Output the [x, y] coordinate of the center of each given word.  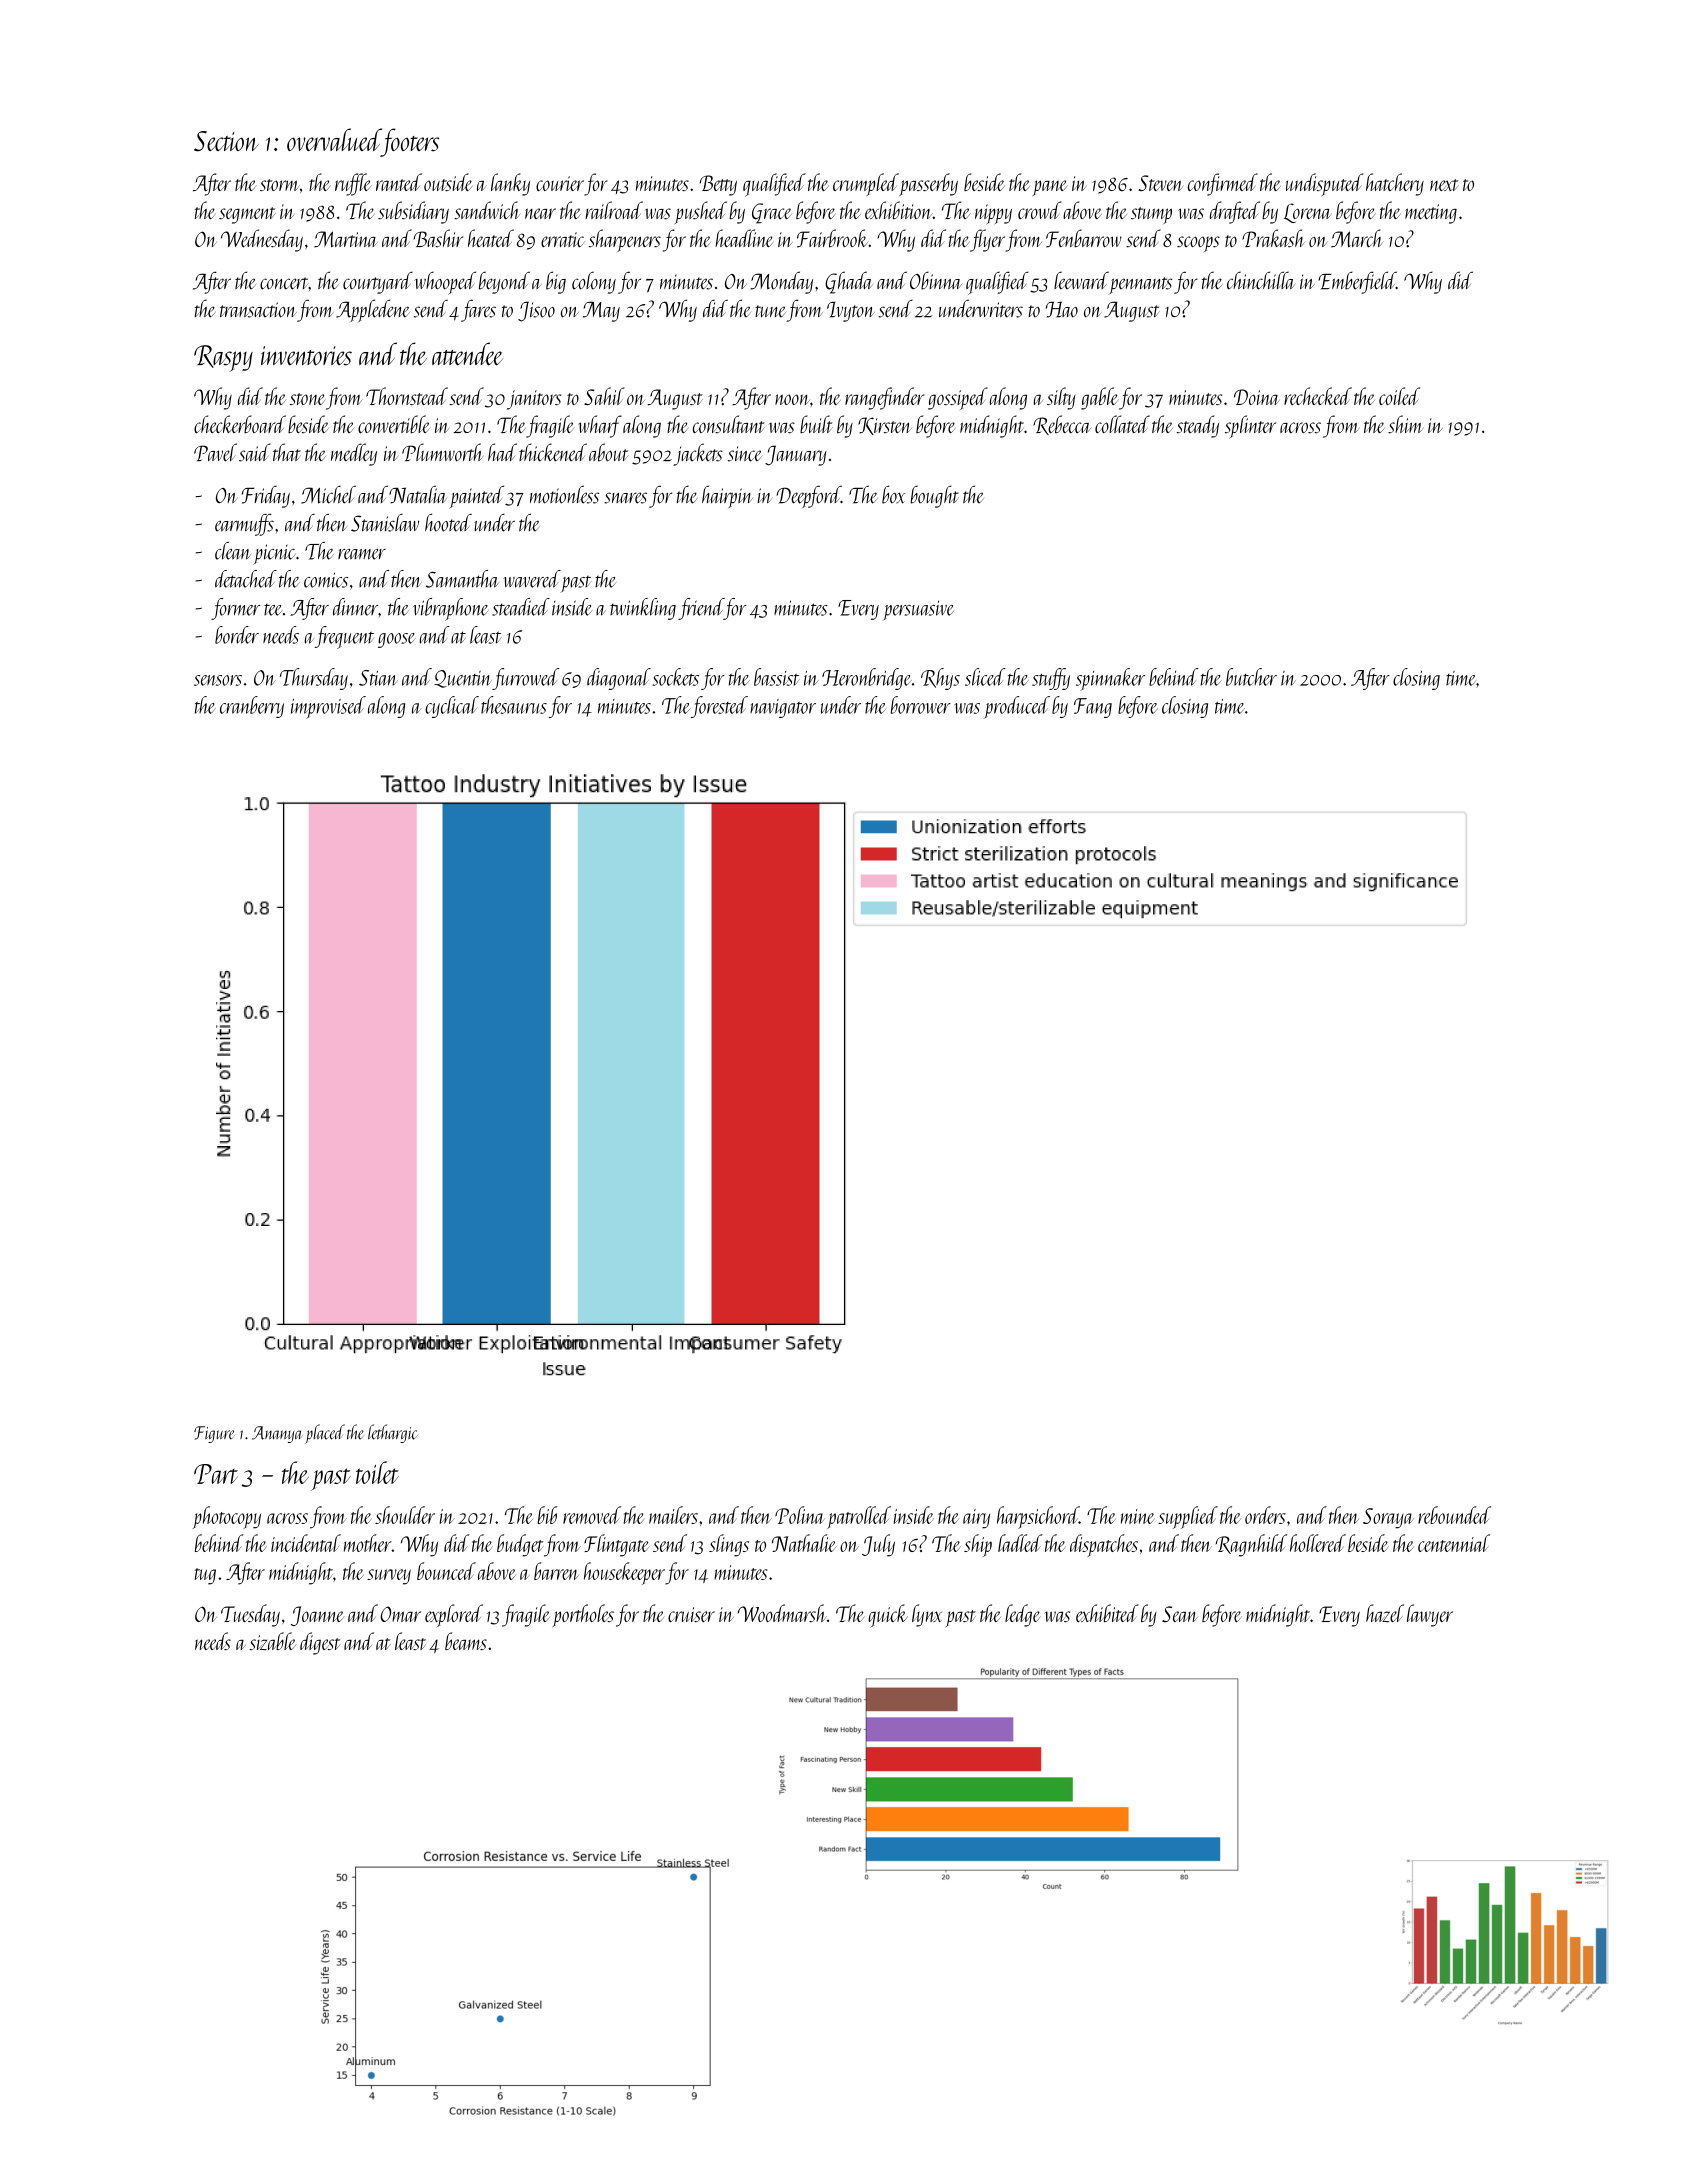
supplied [1188, 1517]
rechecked [1318, 396]
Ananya [277, 1434]
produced [1017, 707]
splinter [1250, 426]
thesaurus [514, 705]
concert [284, 283]
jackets [698, 454]
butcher [1251, 677]
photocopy [226, 1517]
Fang [1093, 708]
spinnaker [1110, 679]
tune [770, 311]
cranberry [252, 707]
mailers [673, 1515]
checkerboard [240, 424]
